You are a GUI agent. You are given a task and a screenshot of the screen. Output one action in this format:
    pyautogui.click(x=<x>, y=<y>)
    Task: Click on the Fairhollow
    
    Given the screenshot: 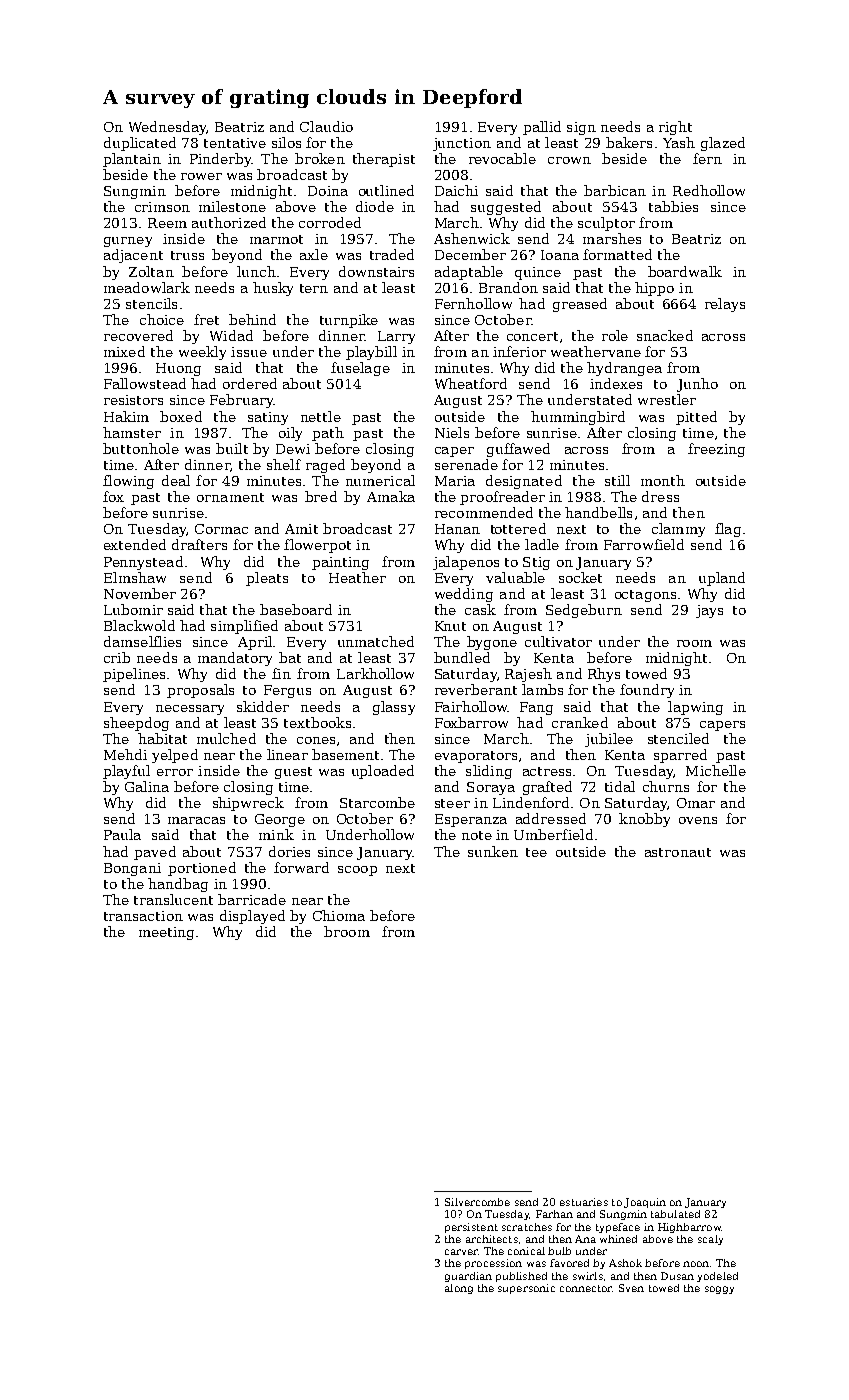 What is the action you would take?
    pyautogui.click(x=471, y=706)
